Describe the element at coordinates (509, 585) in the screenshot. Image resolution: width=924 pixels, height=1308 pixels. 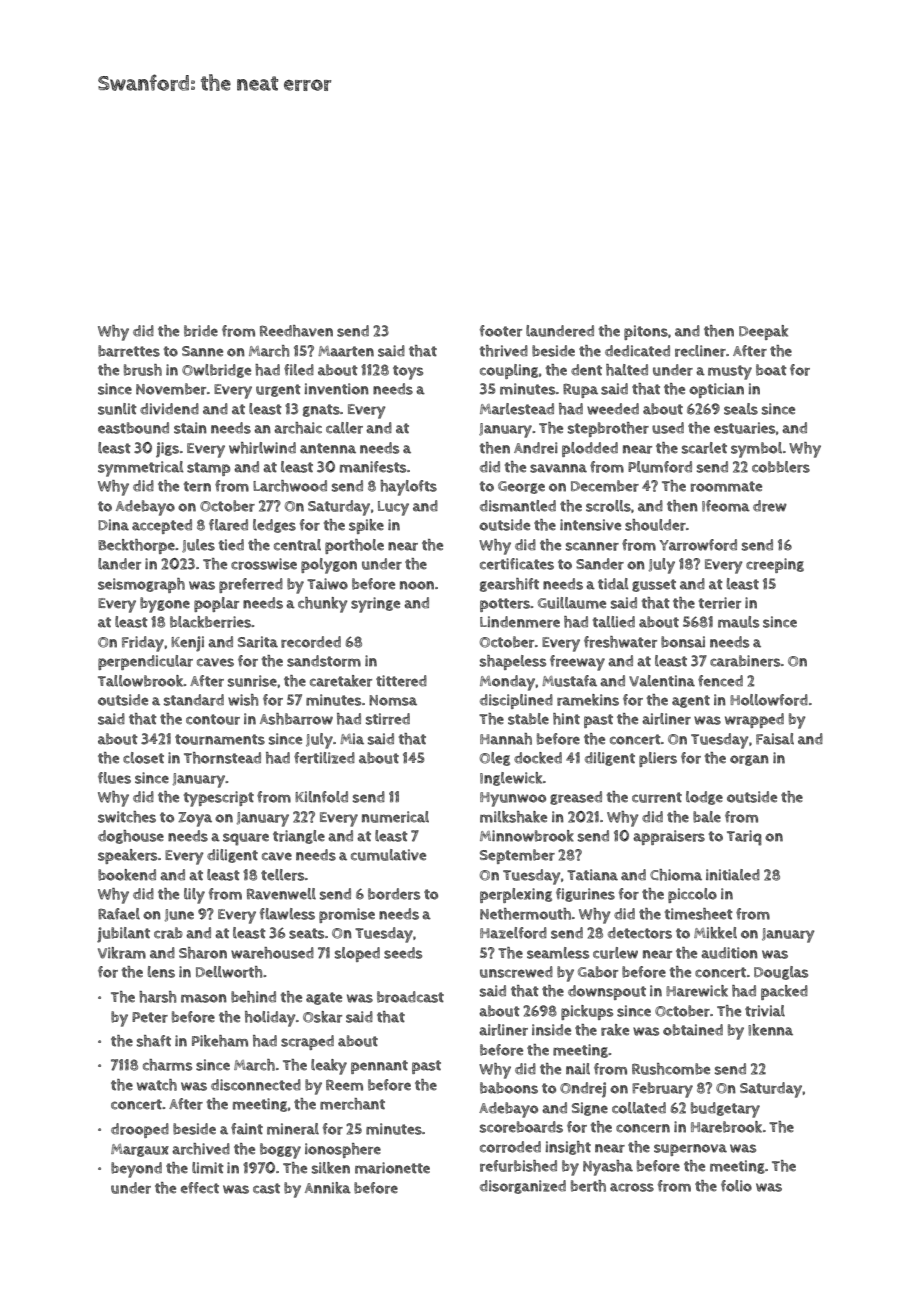
I see `gearshift` at that location.
